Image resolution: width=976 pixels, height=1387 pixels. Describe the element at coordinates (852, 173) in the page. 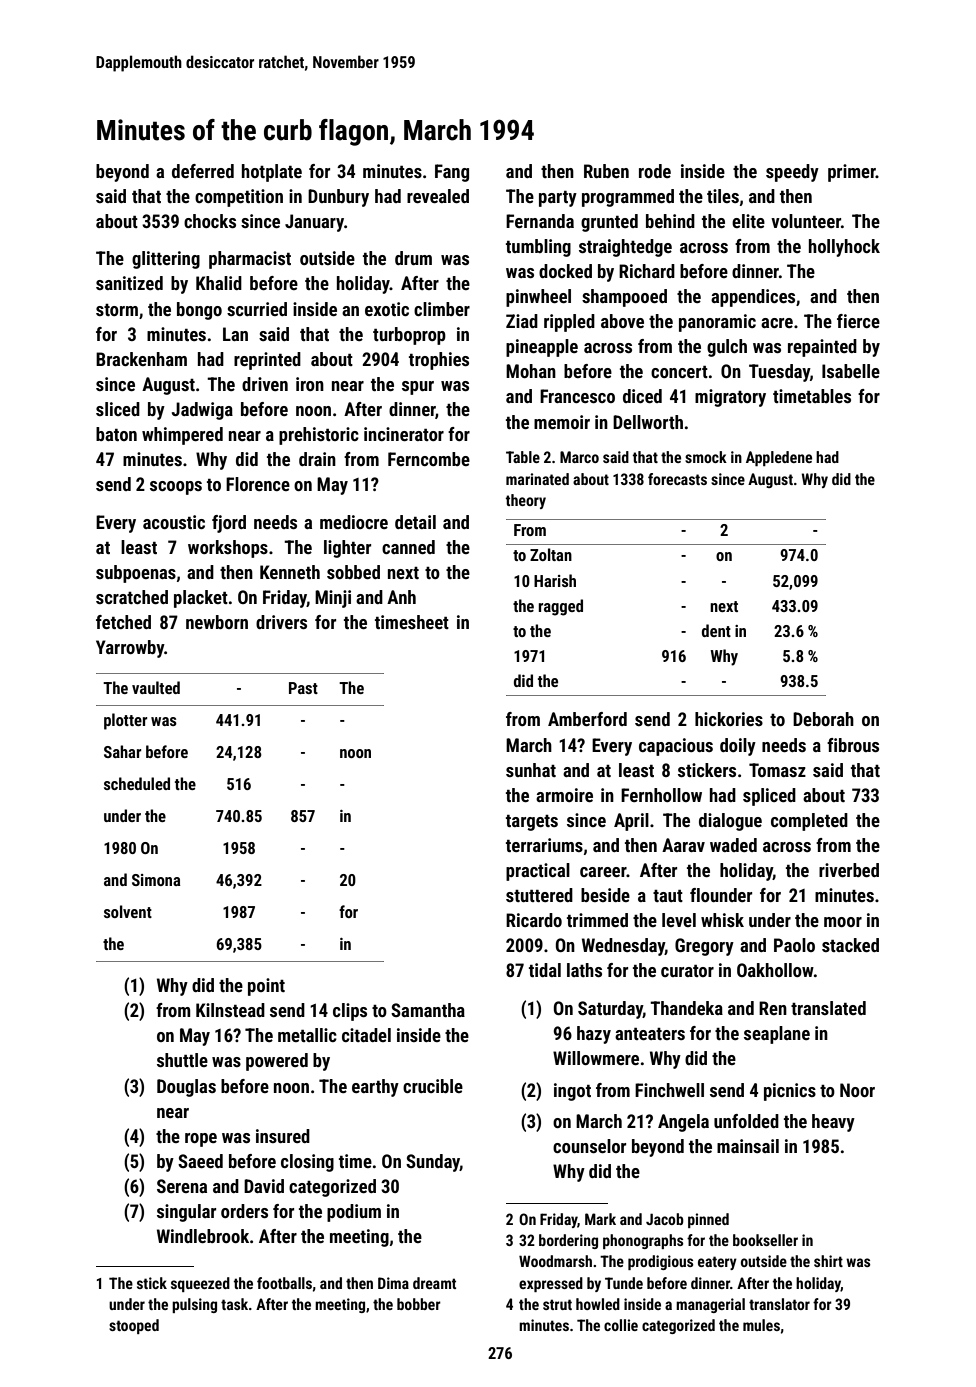

I see `primer` at that location.
